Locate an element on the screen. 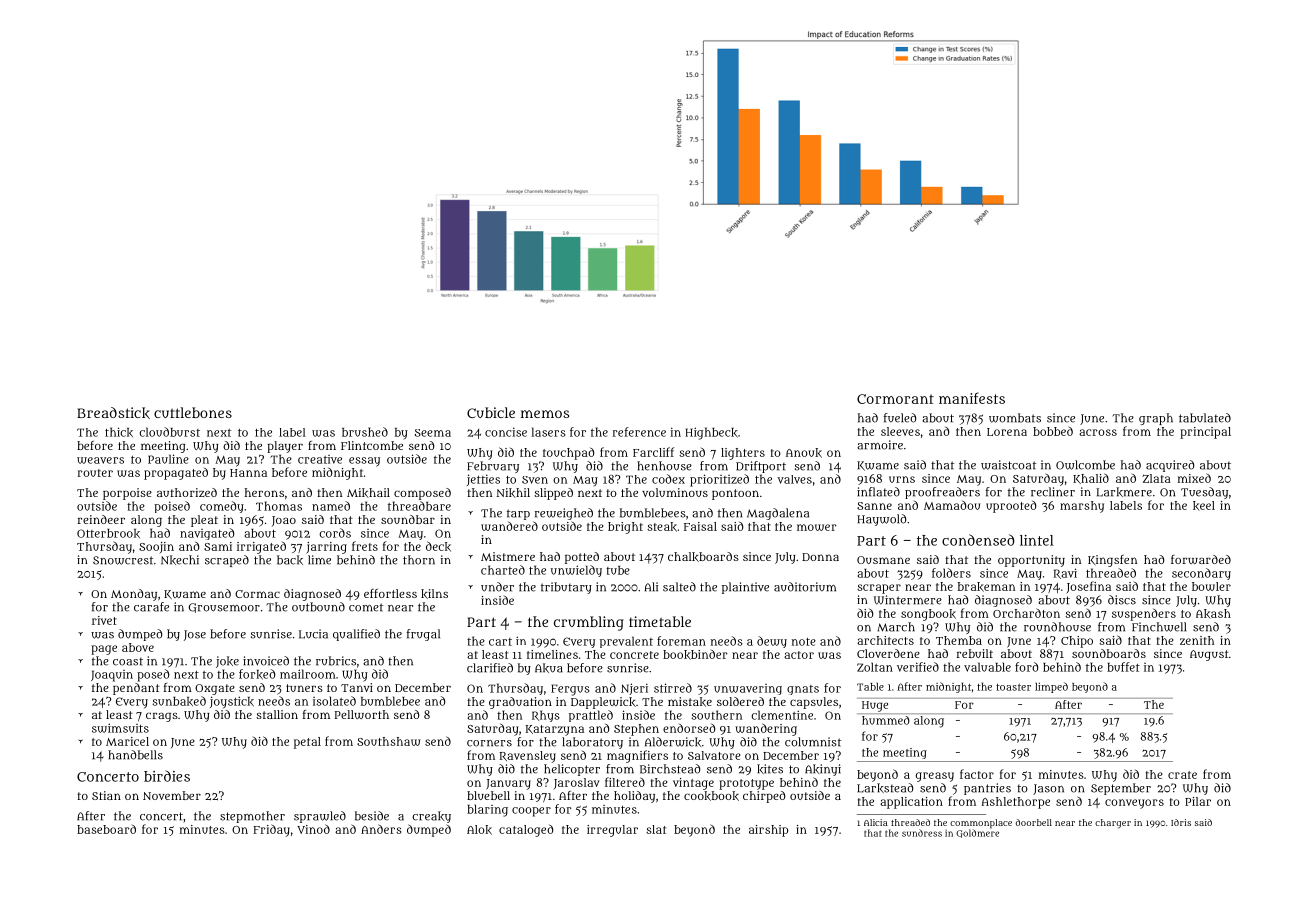  baseboard is located at coordinates (106, 829).
